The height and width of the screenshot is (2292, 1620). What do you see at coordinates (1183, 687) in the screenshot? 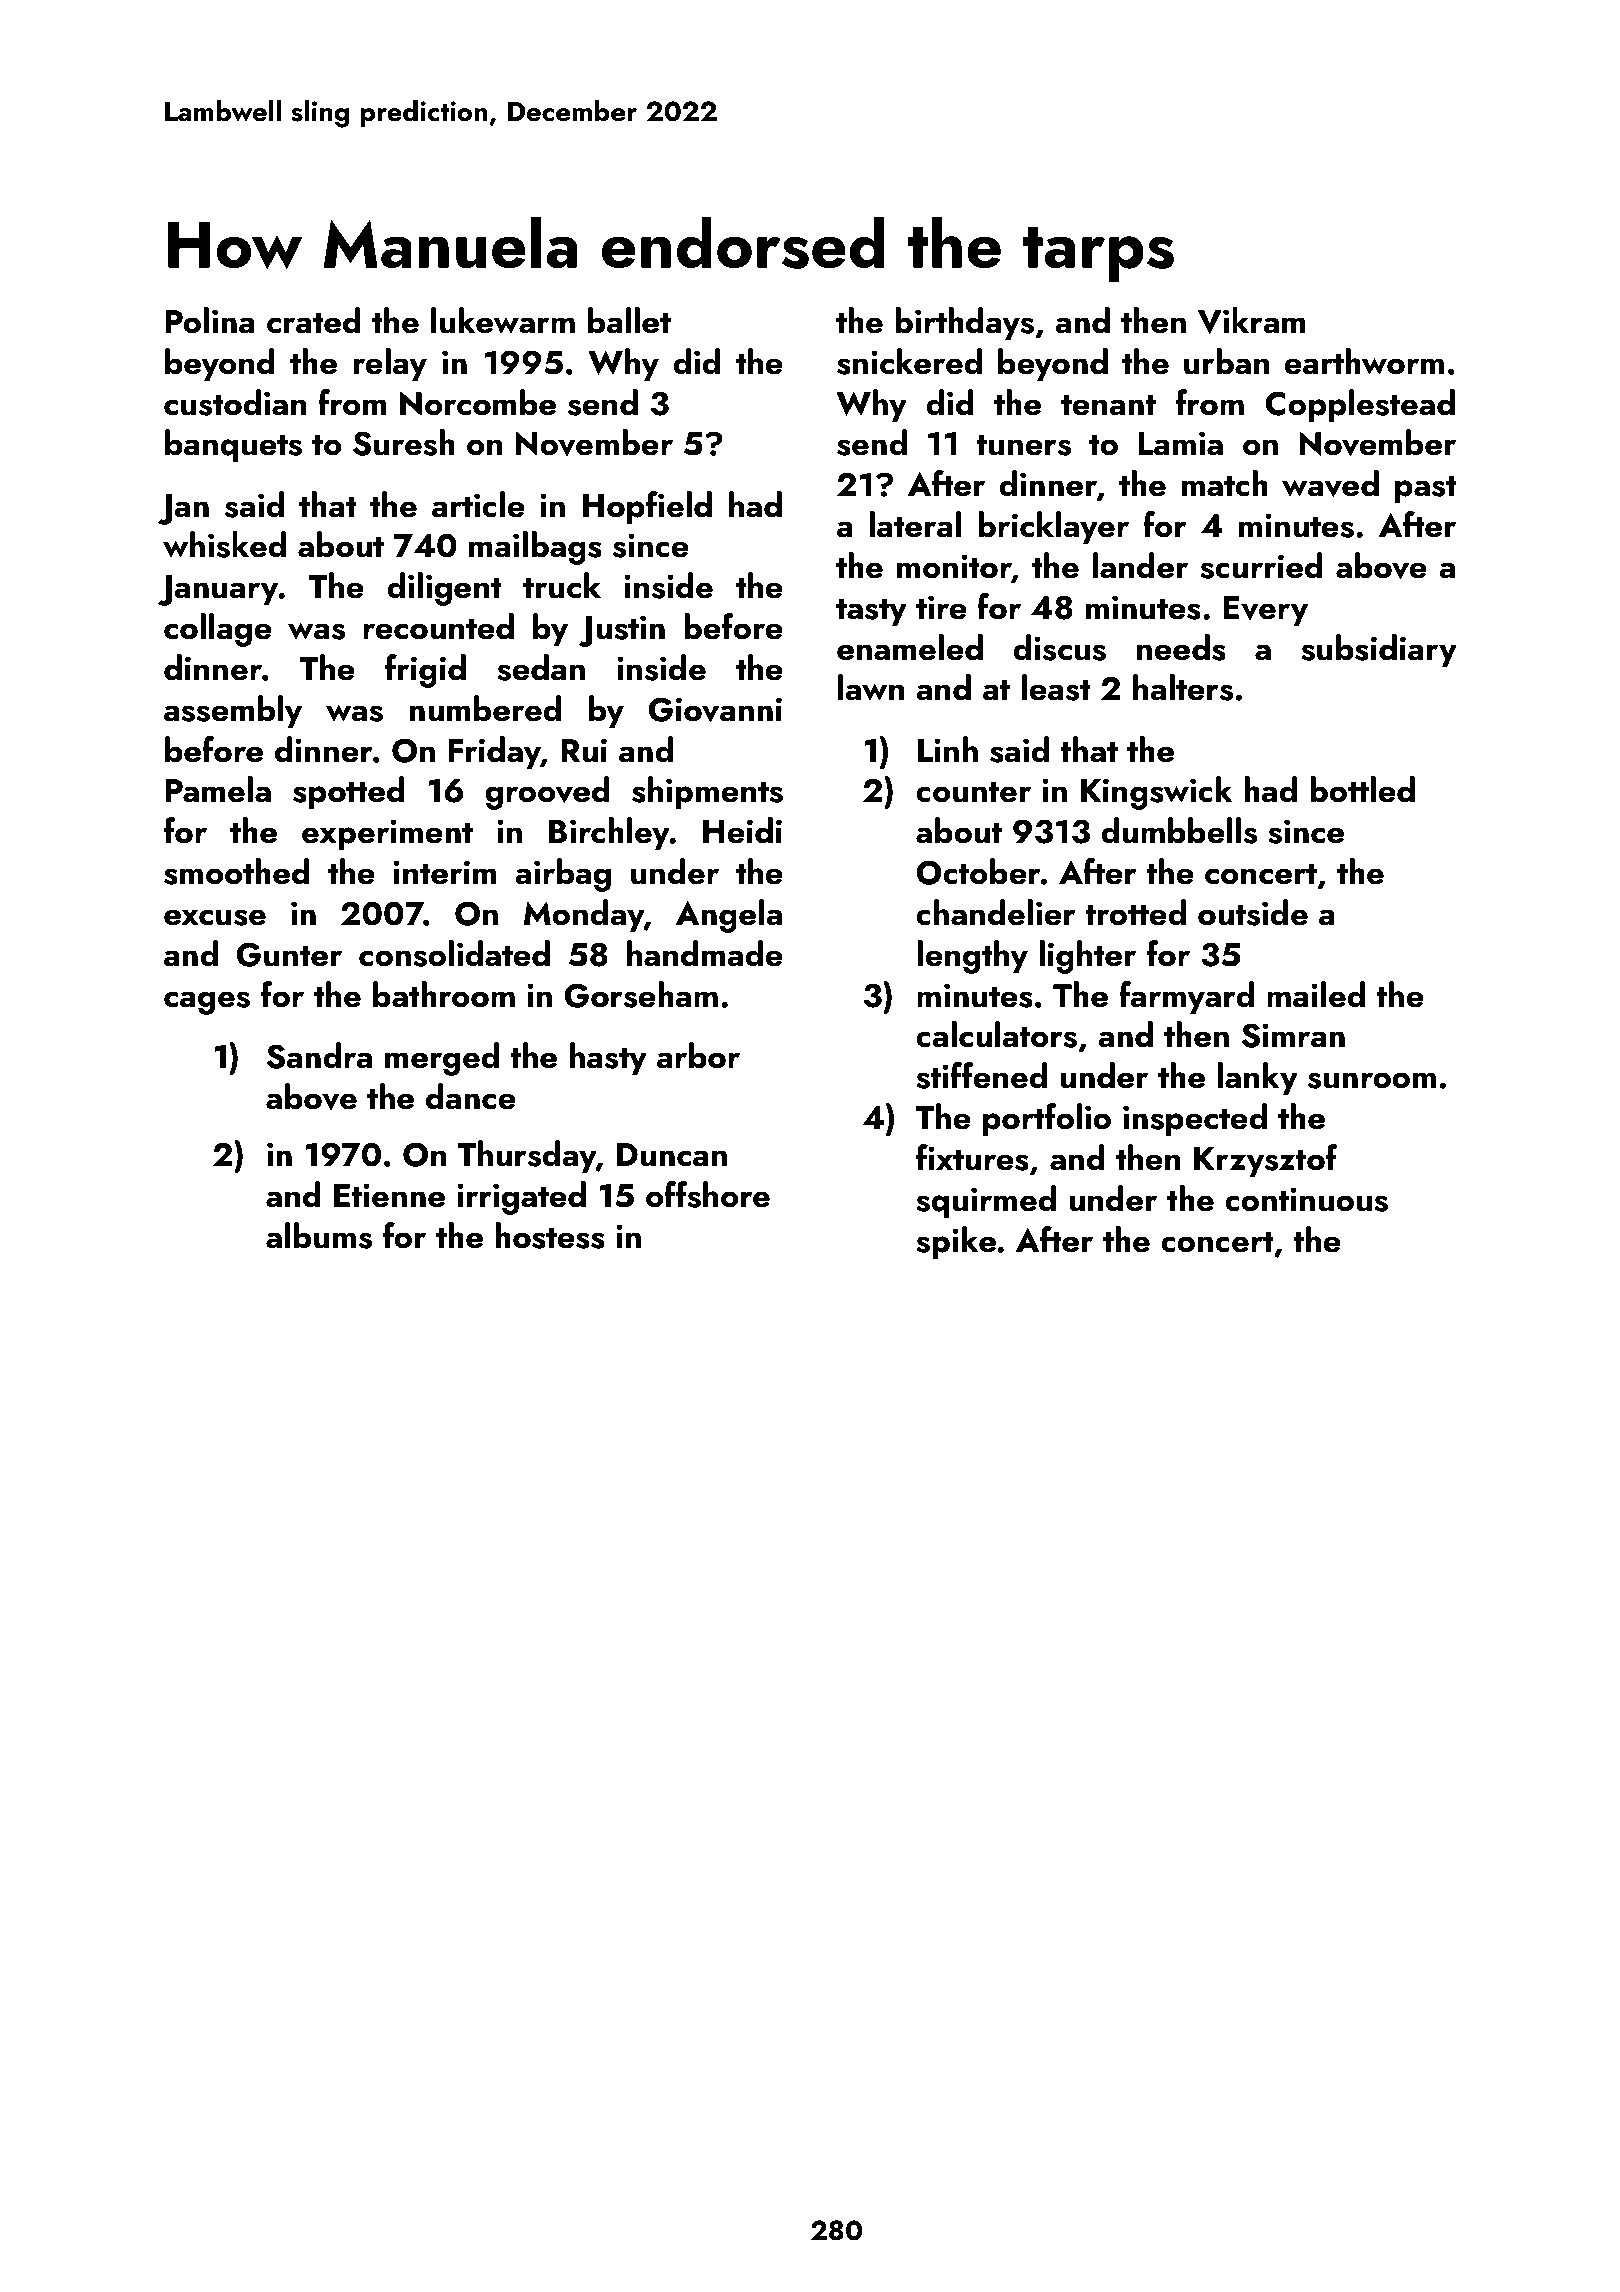
I see `halters` at bounding box center [1183, 687].
